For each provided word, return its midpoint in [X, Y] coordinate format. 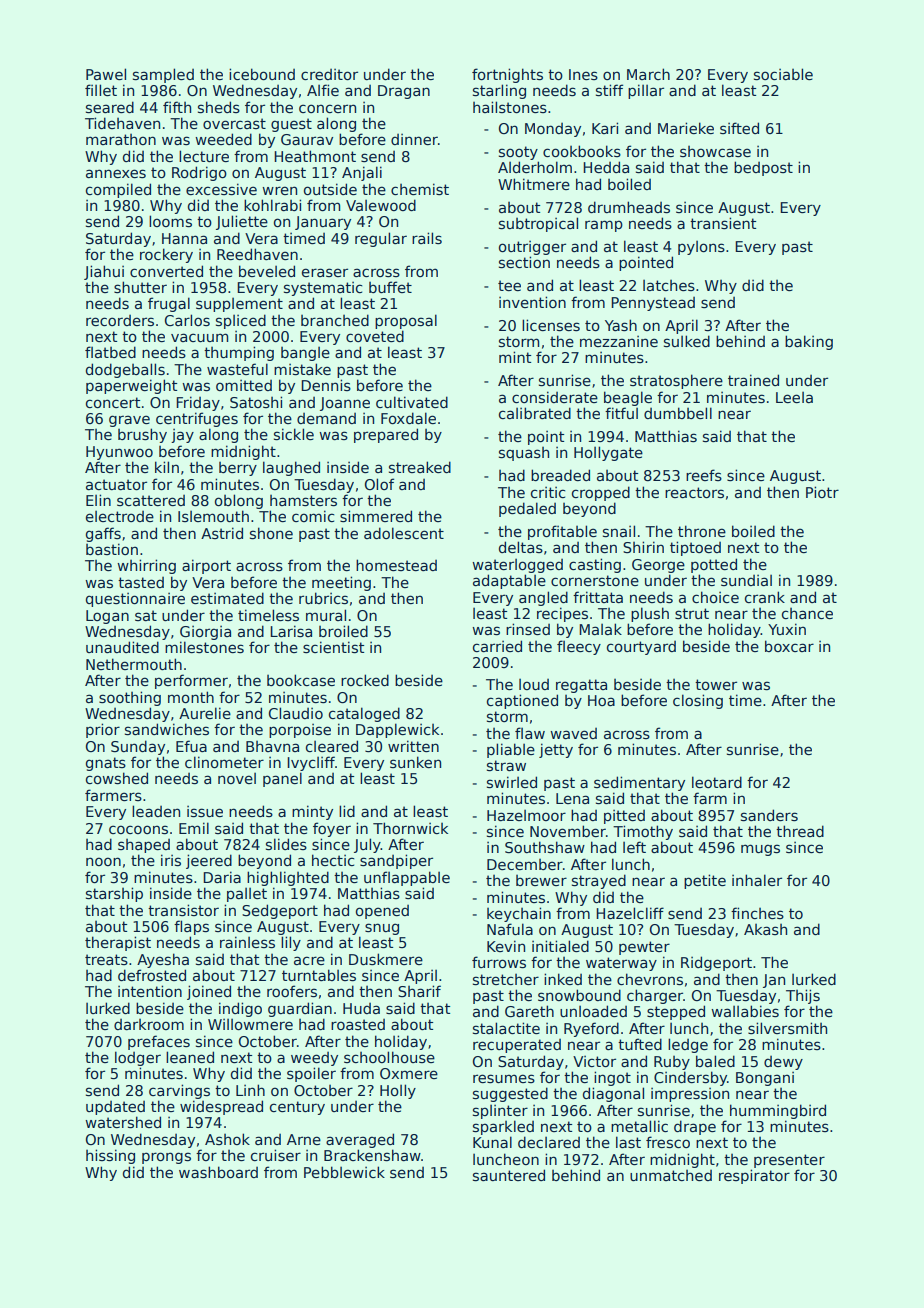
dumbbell [678, 413]
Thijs [803, 996]
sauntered [509, 1175]
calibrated [535, 413]
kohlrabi [272, 205]
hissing [110, 1156]
